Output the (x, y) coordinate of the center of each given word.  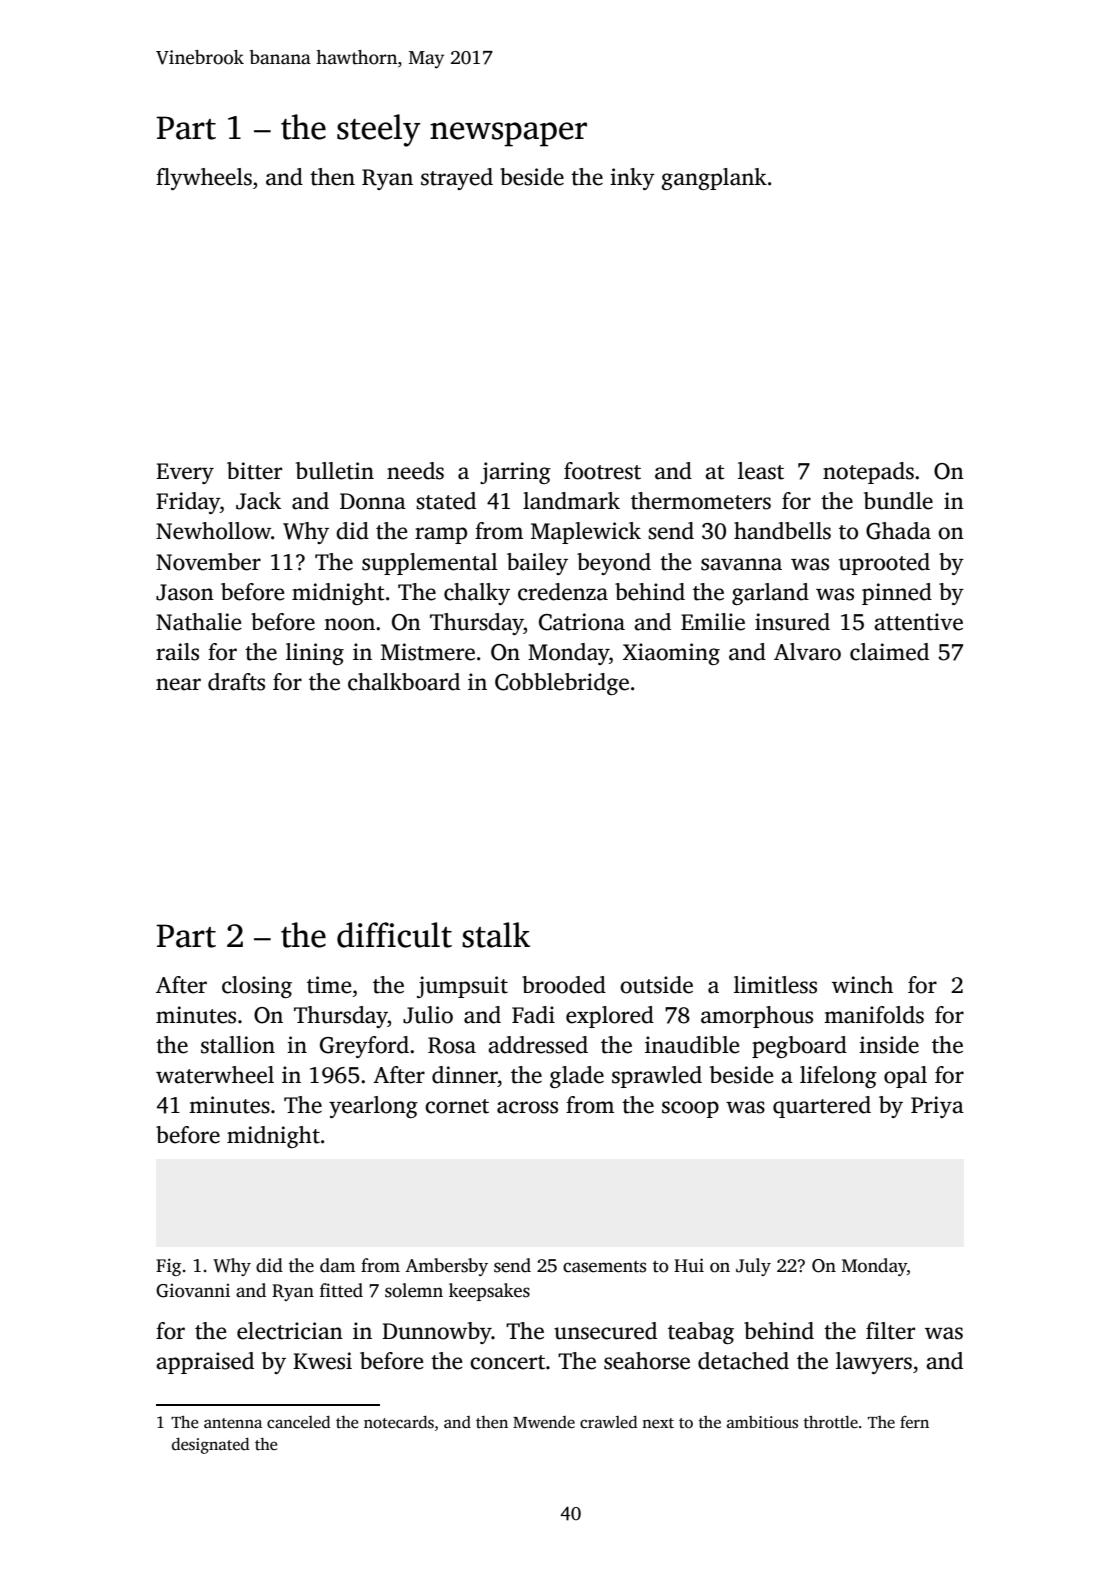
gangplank (714, 179)
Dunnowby (437, 1333)
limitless (775, 985)
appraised (205, 1363)
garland (770, 594)
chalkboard (404, 682)
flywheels (204, 179)
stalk (496, 935)
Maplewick (586, 533)
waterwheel (215, 1075)
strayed (457, 179)
